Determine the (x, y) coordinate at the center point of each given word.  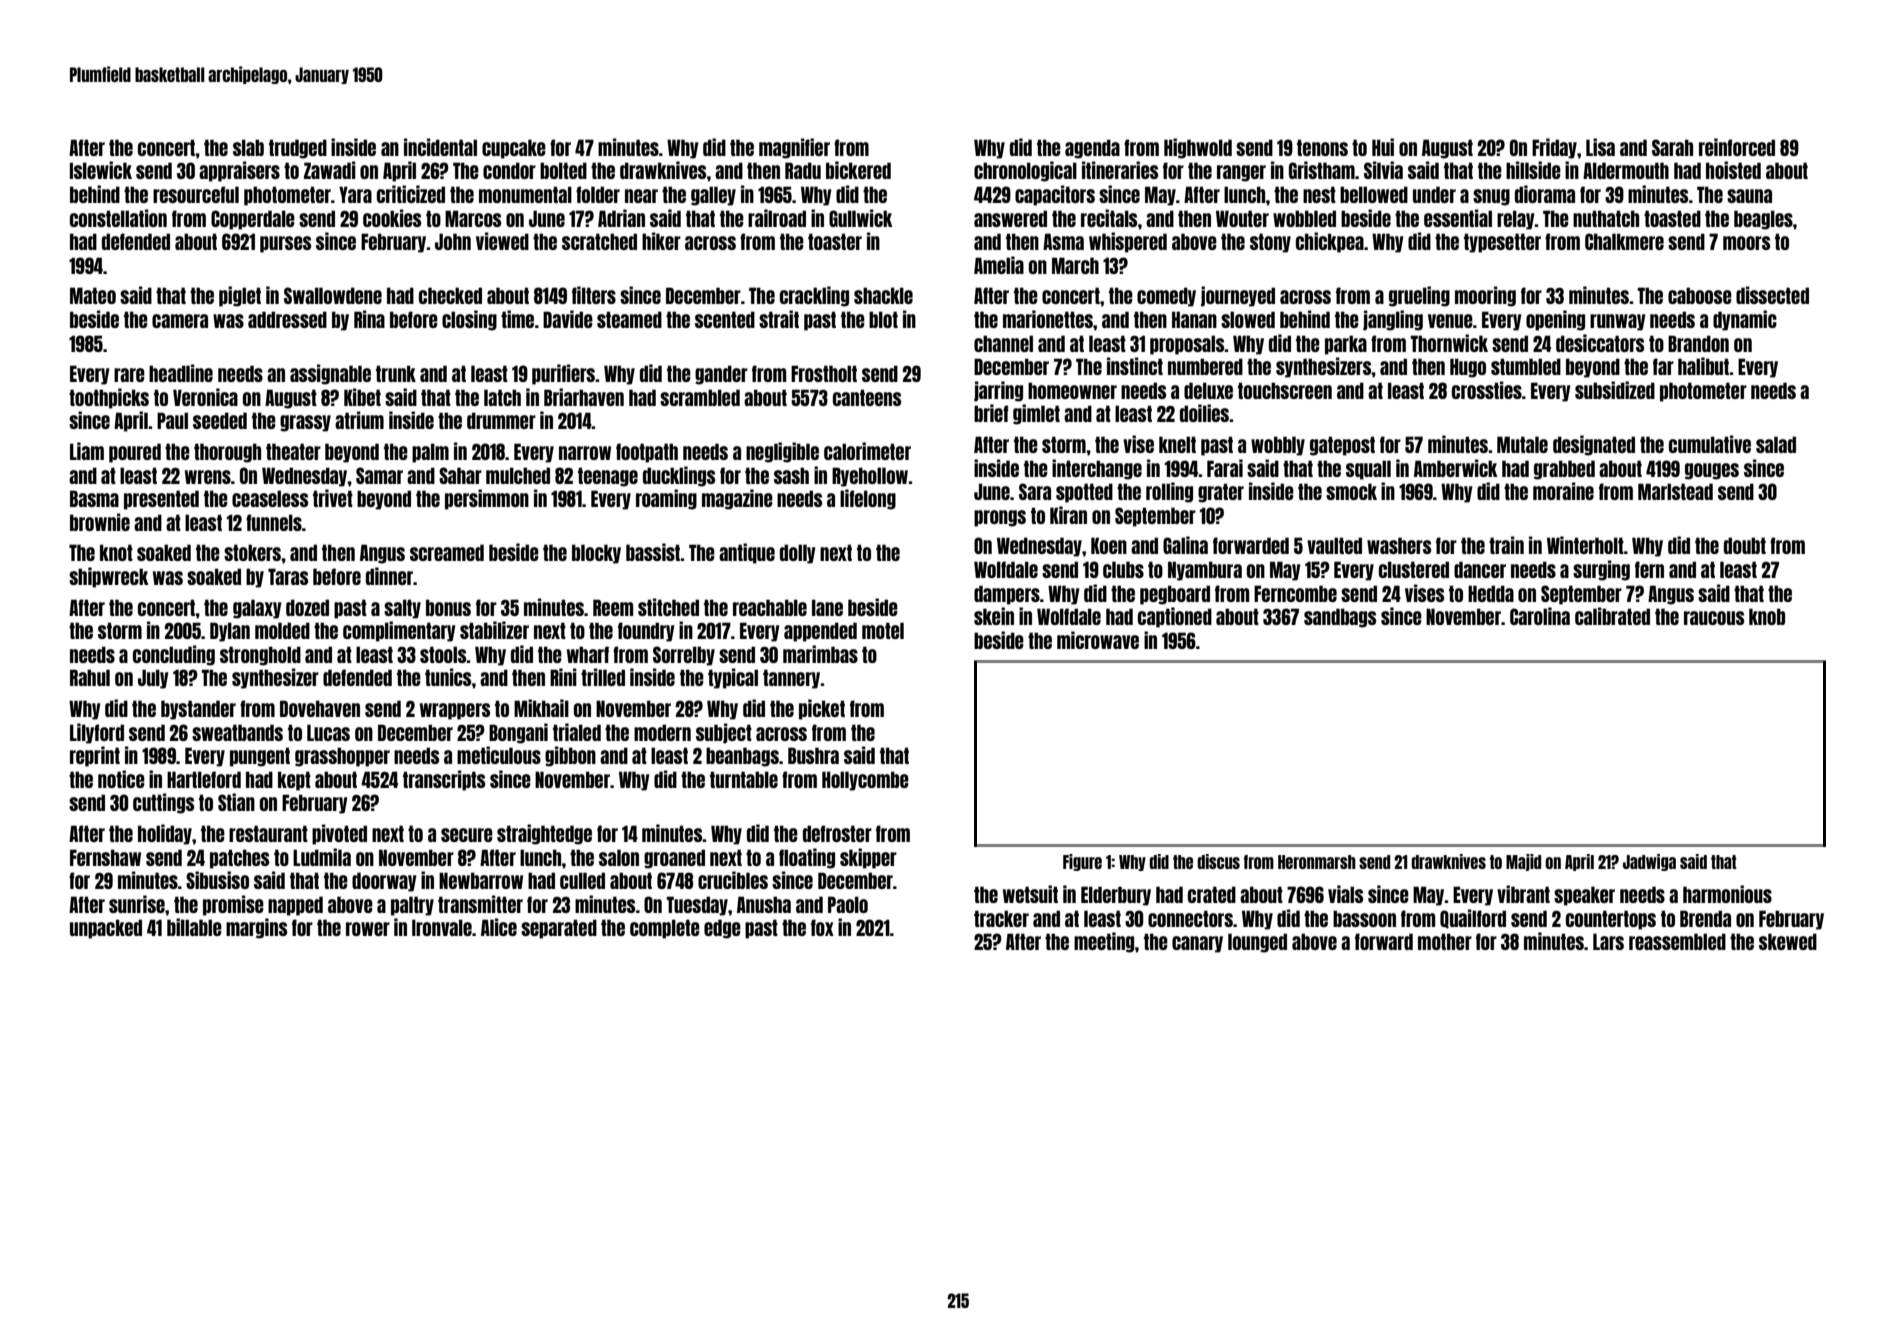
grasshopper (342, 757)
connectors (1190, 918)
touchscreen (1285, 390)
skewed (1788, 941)
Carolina (1540, 616)
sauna (1749, 196)
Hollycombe (865, 781)
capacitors (1055, 195)
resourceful (196, 194)
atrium (359, 420)
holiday (165, 834)
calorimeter (867, 451)
